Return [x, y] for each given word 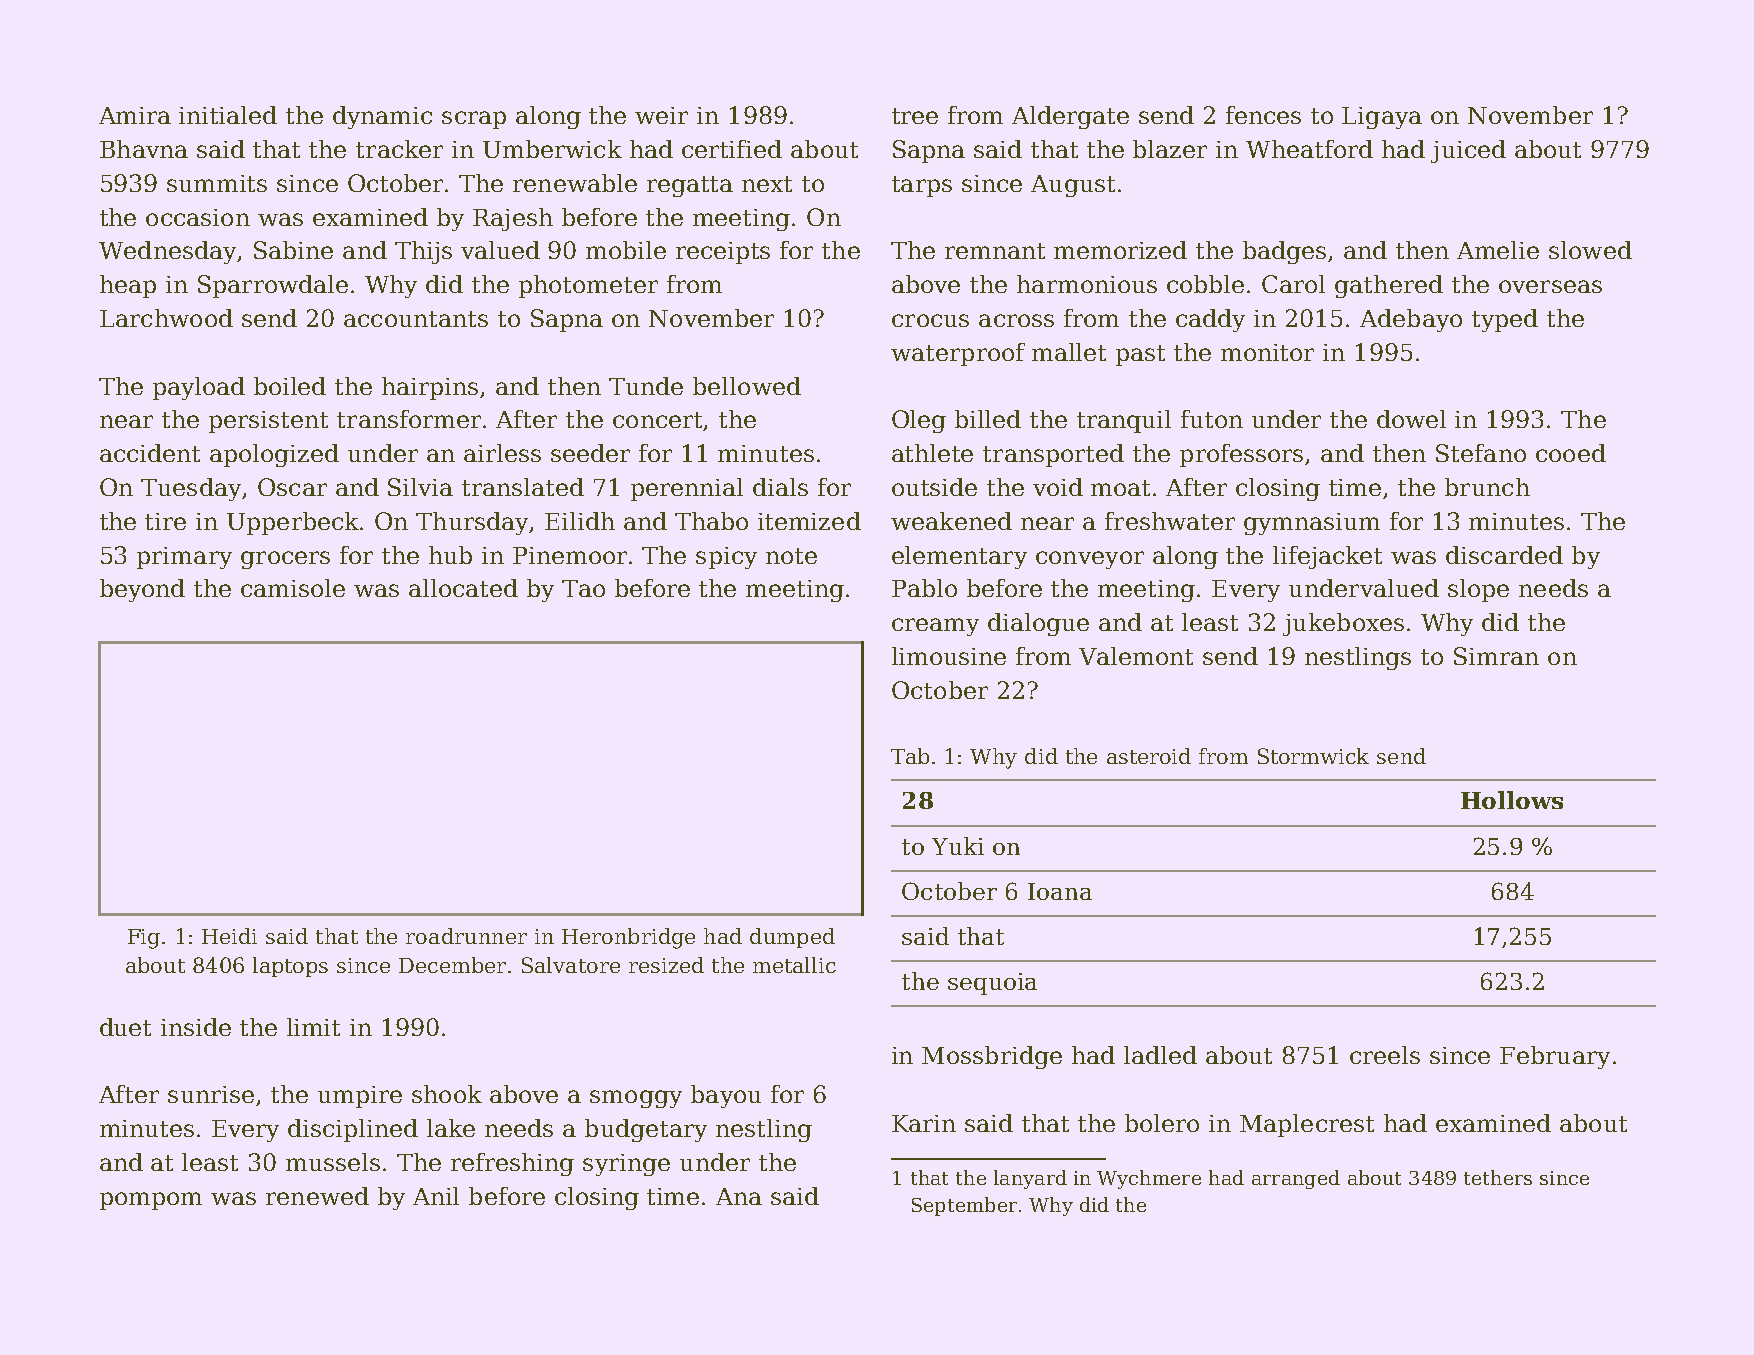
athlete [932, 453]
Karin [924, 1123]
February [1555, 1057]
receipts [723, 253]
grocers [285, 560]
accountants [416, 319]
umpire [360, 1097]
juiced [1468, 151]
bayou [726, 1096]
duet [125, 1027]
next [767, 184]
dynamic [382, 117]
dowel [1411, 419]
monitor [1267, 352]
